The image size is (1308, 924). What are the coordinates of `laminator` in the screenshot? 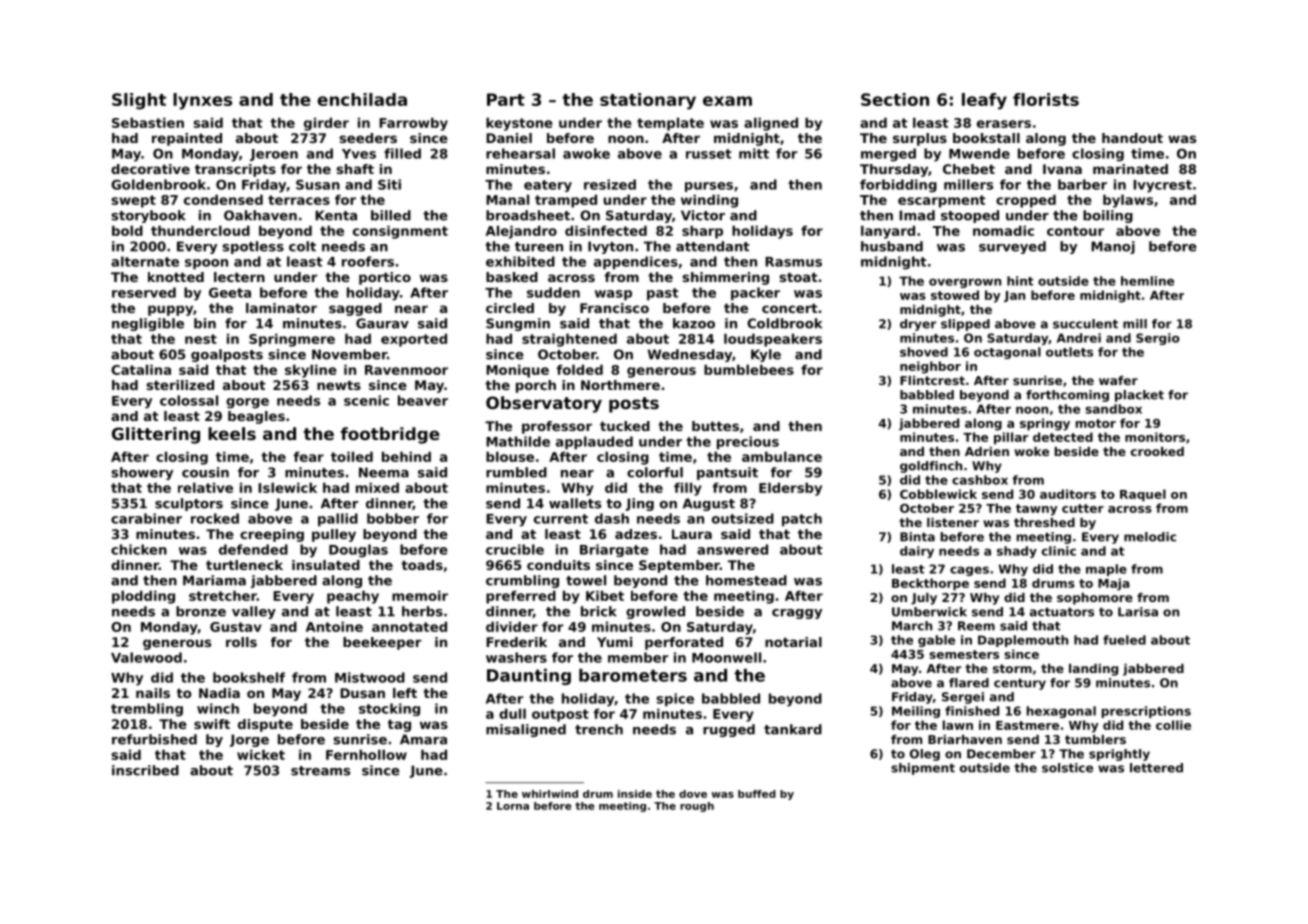 It's located at (281, 308).
